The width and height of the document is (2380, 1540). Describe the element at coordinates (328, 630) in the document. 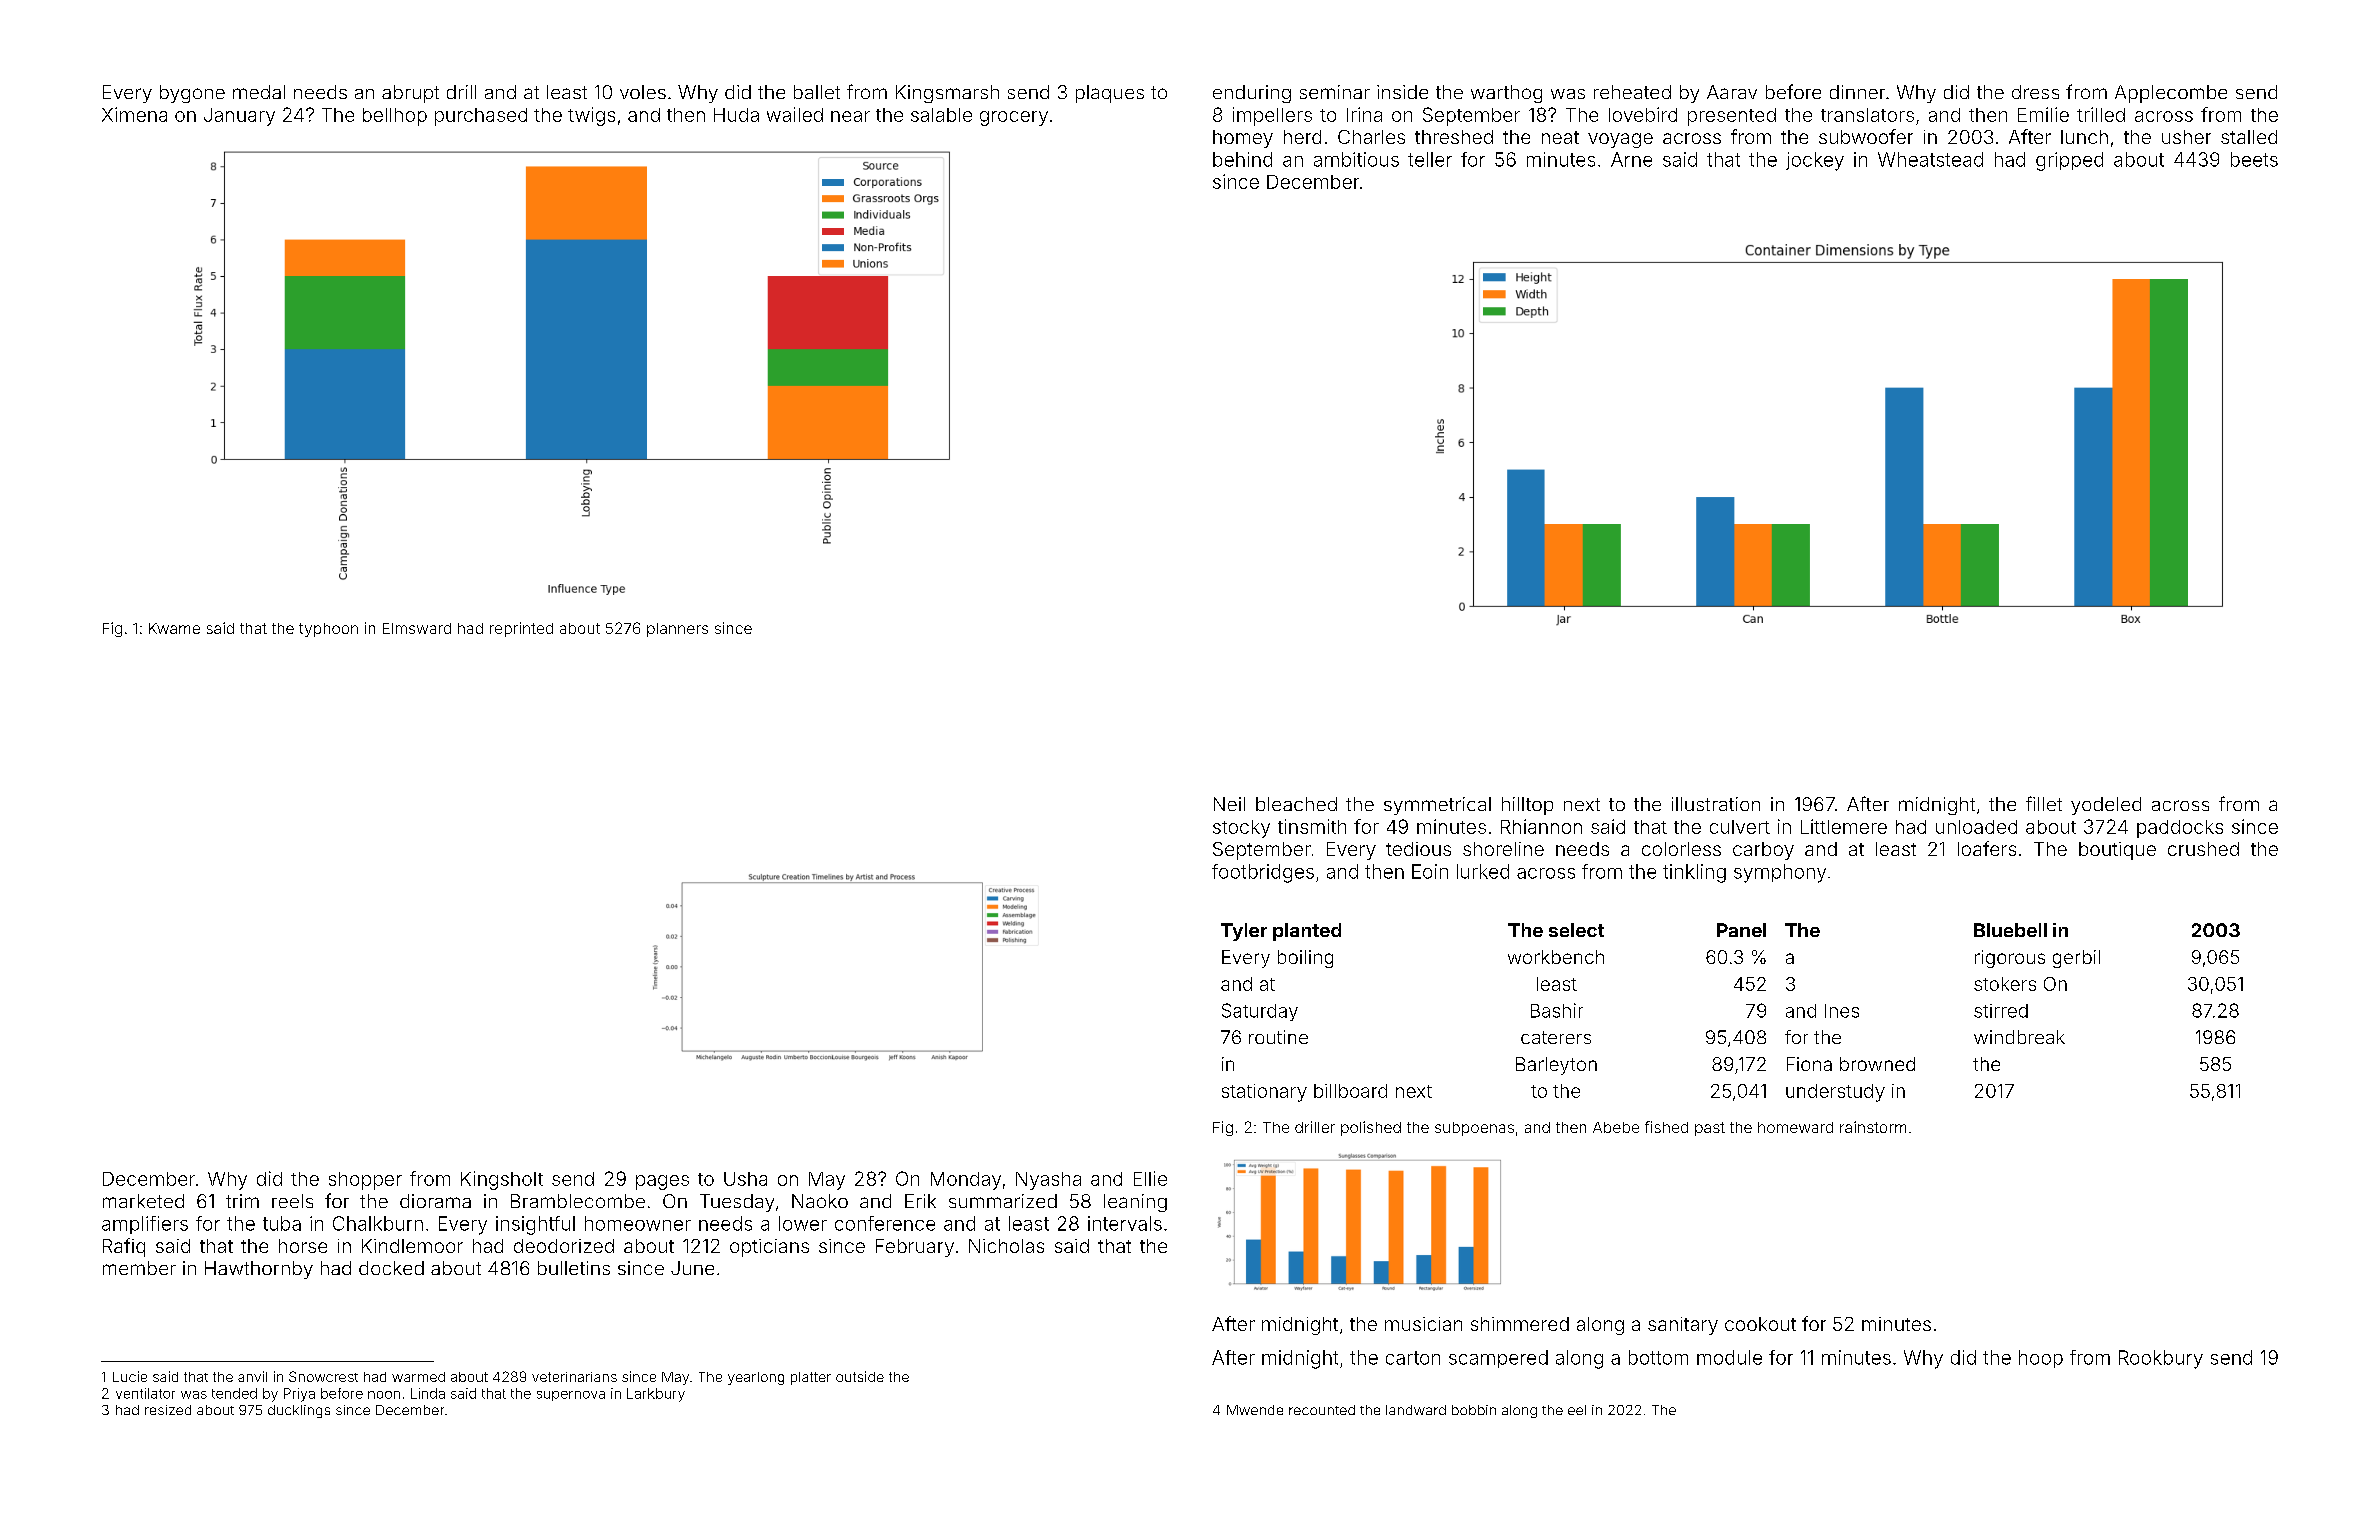

I see `typhoon` at that location.
